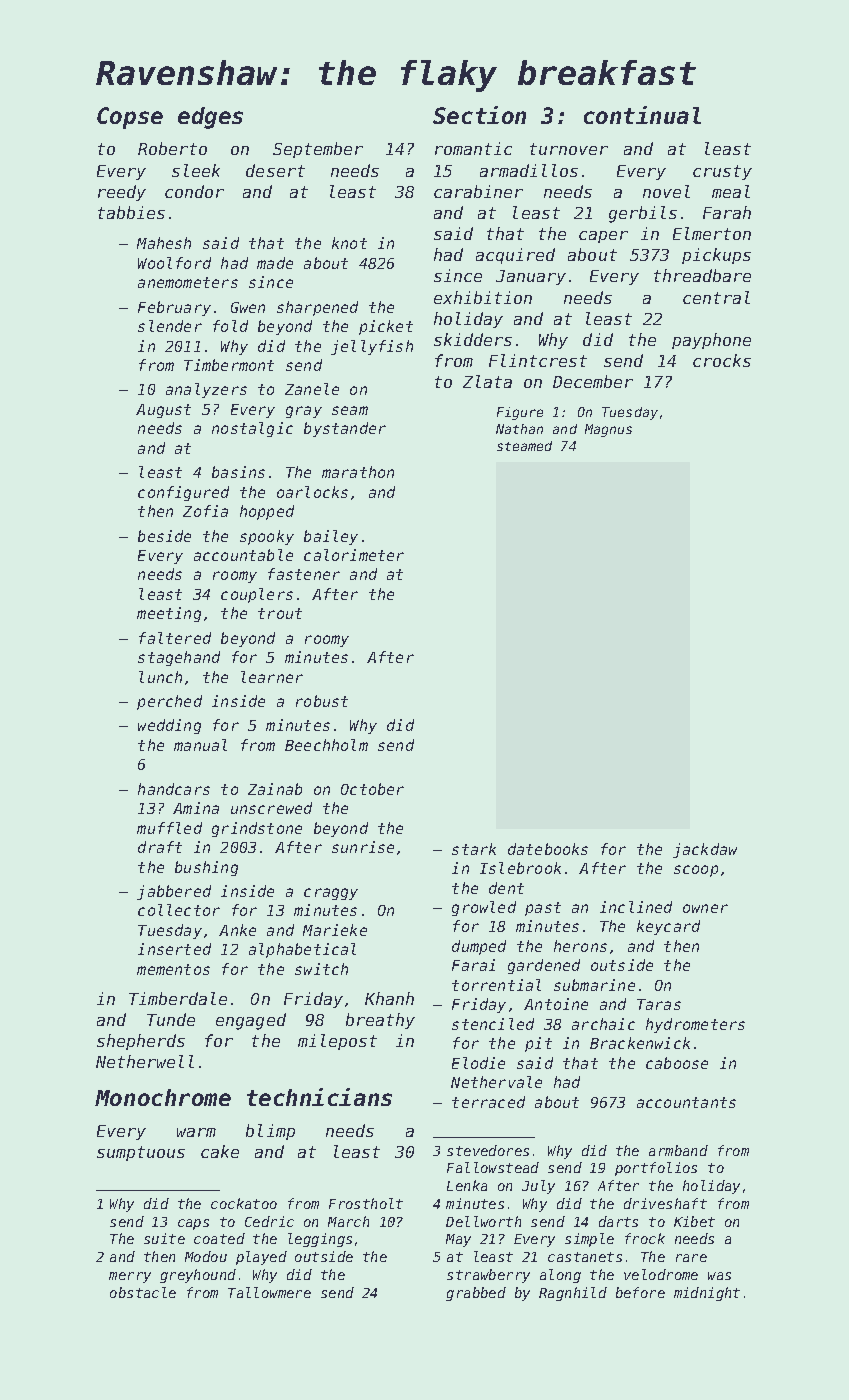 The width and height of the document is (849, 1400). Describe the element at coordinates (487, 381) in the document. I see `Zlata` at that location.
